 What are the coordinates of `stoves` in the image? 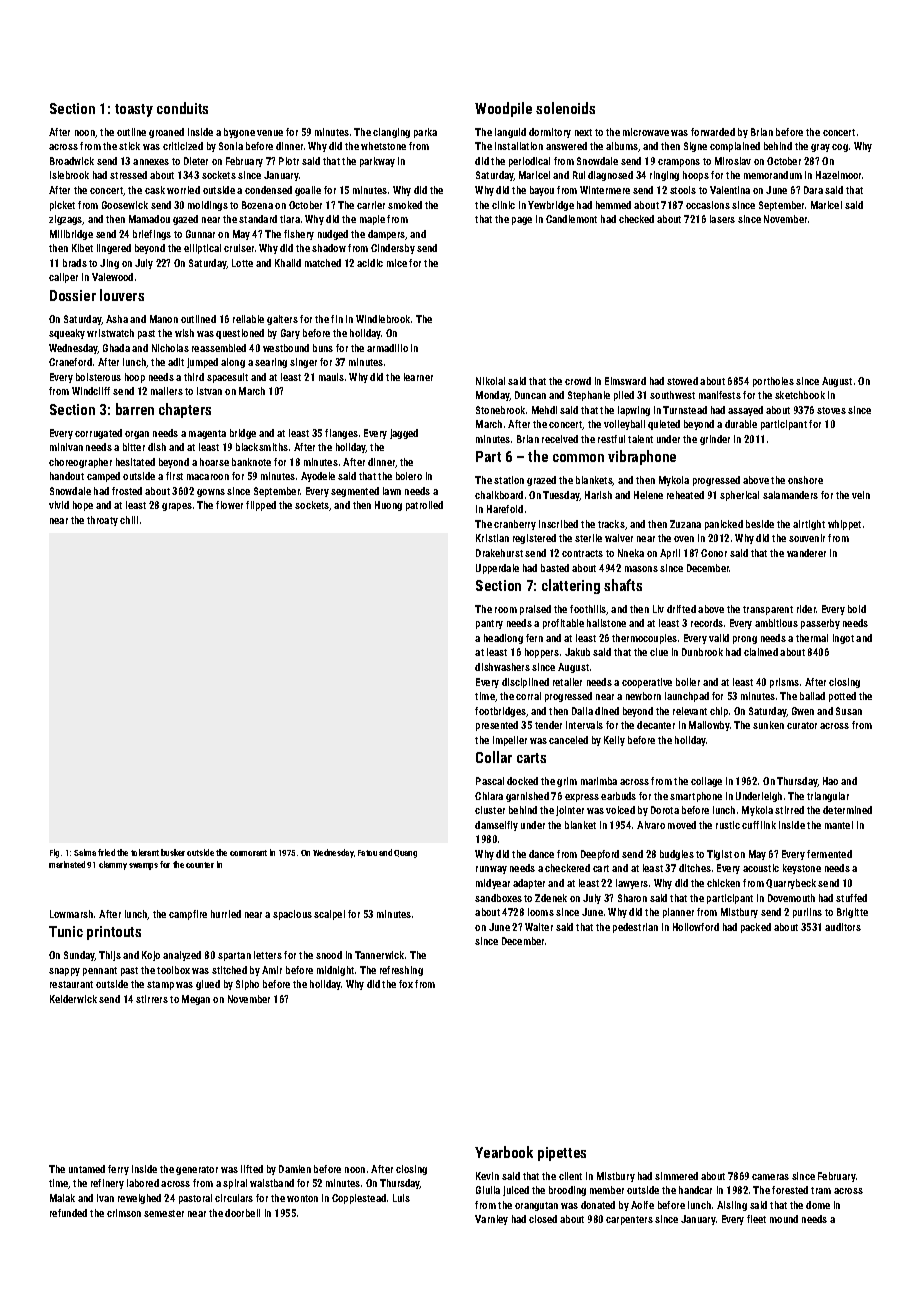 It's located at (831, 410).
